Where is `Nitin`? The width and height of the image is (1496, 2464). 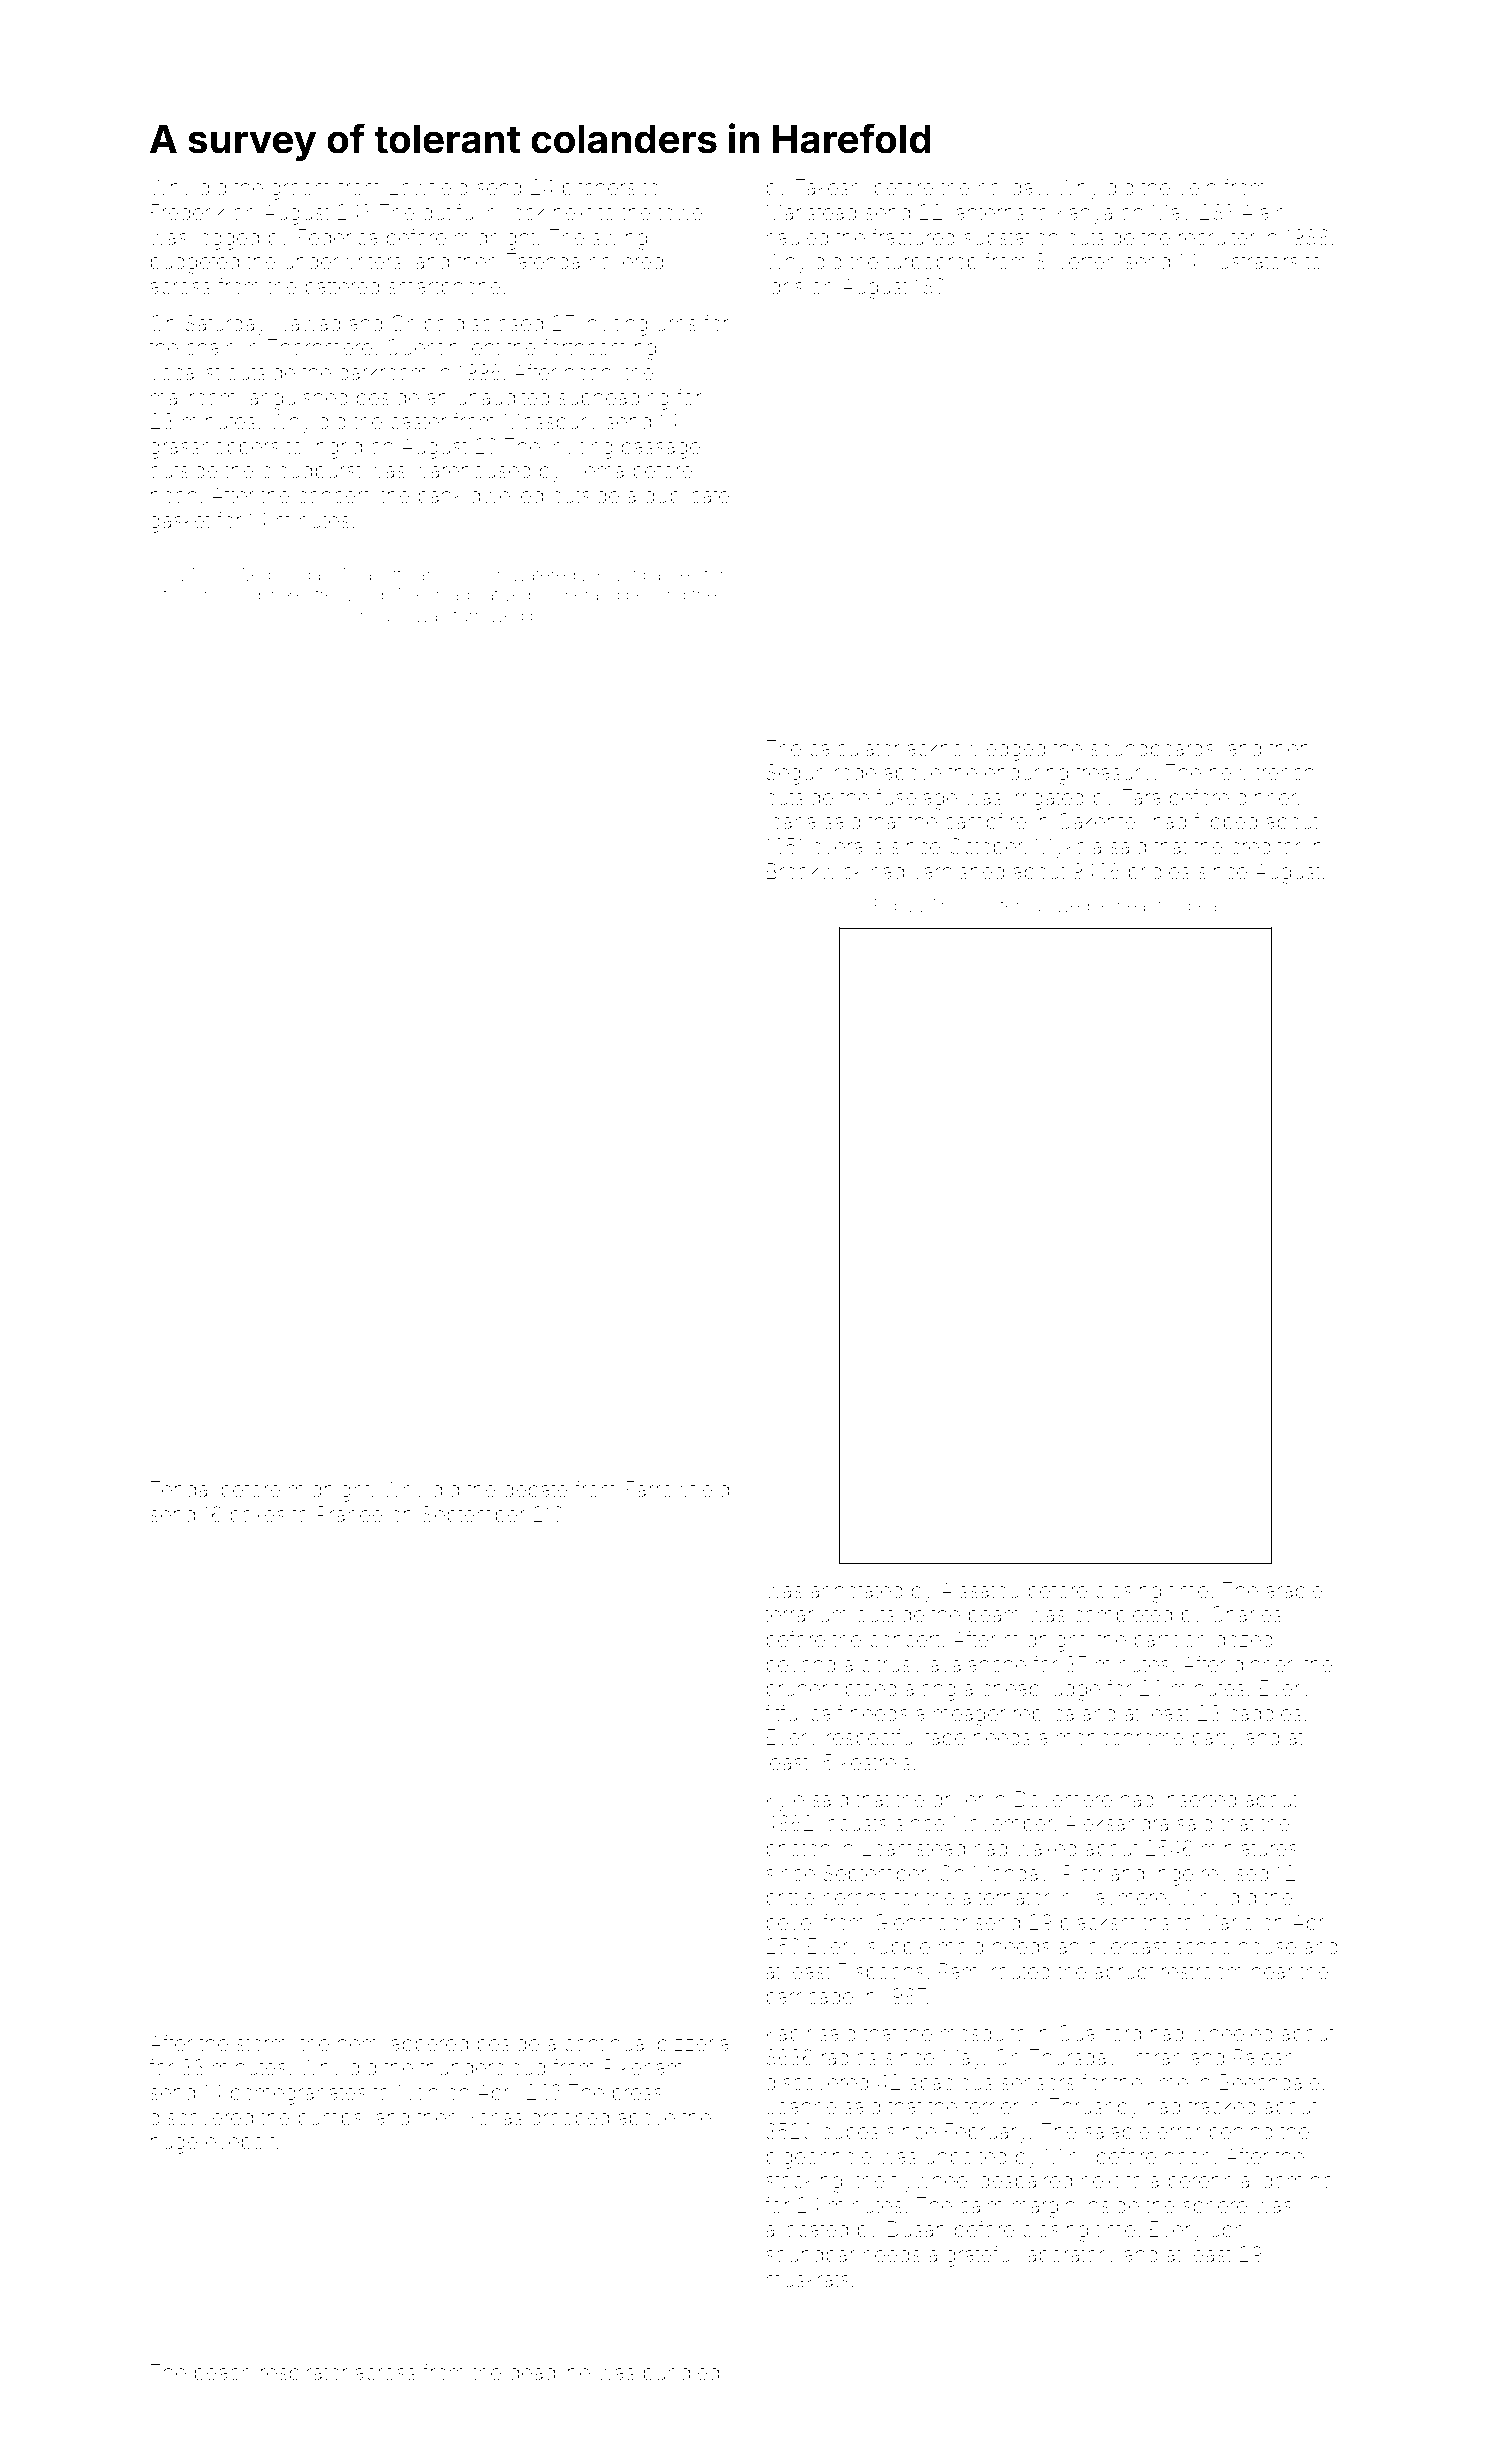
Nitin is located at coordinates (418, 2092).
